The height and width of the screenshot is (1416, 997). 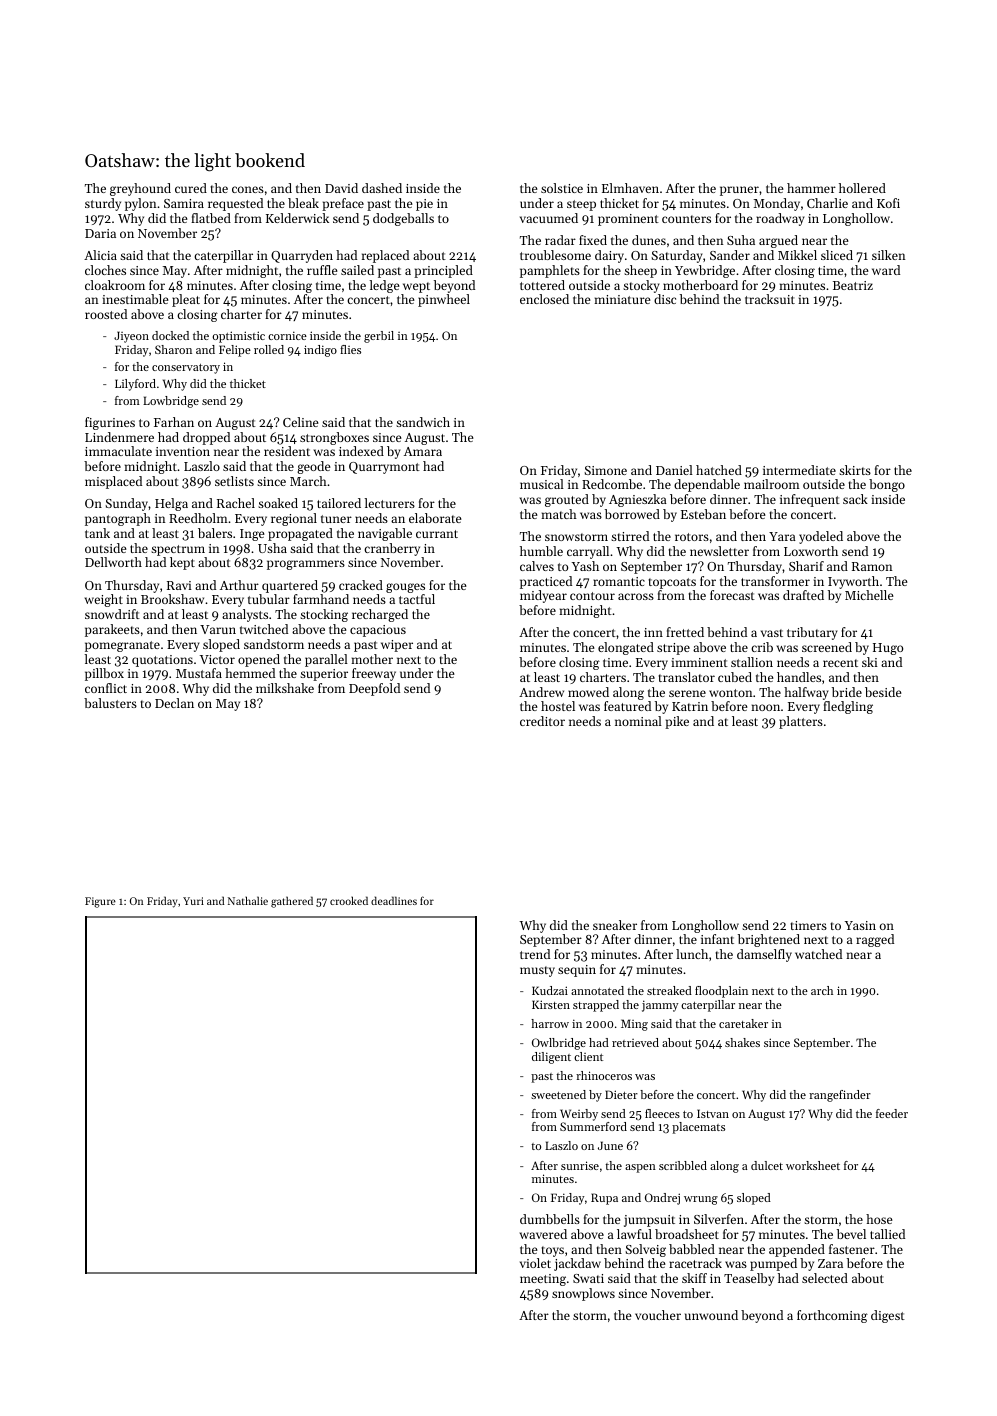 What do you see at coordinates (443, 271) in the screenshot?
I see `principled` at bounding box center [443, 271].
